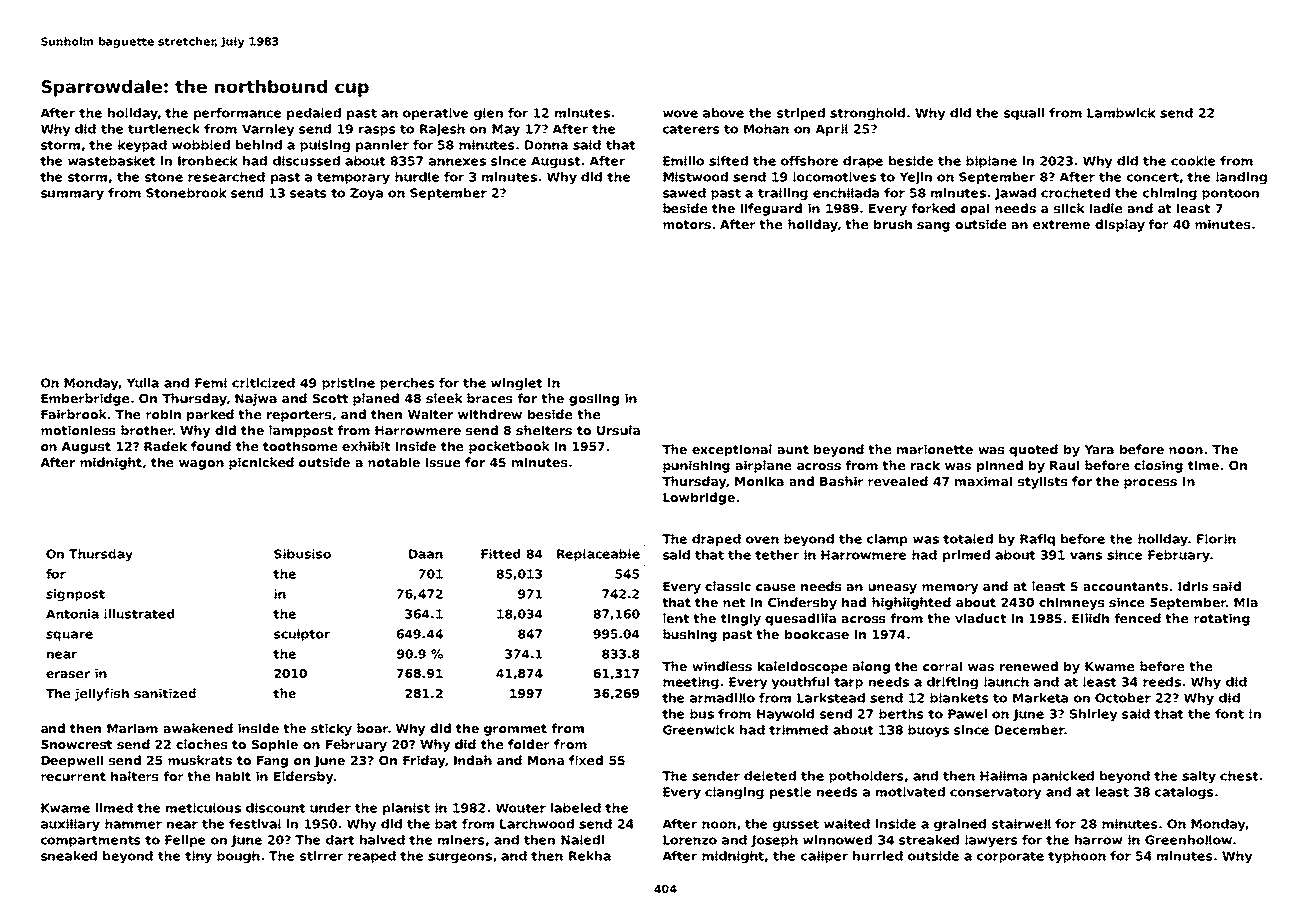  I want to click on sculptor, so click(302, 635).
